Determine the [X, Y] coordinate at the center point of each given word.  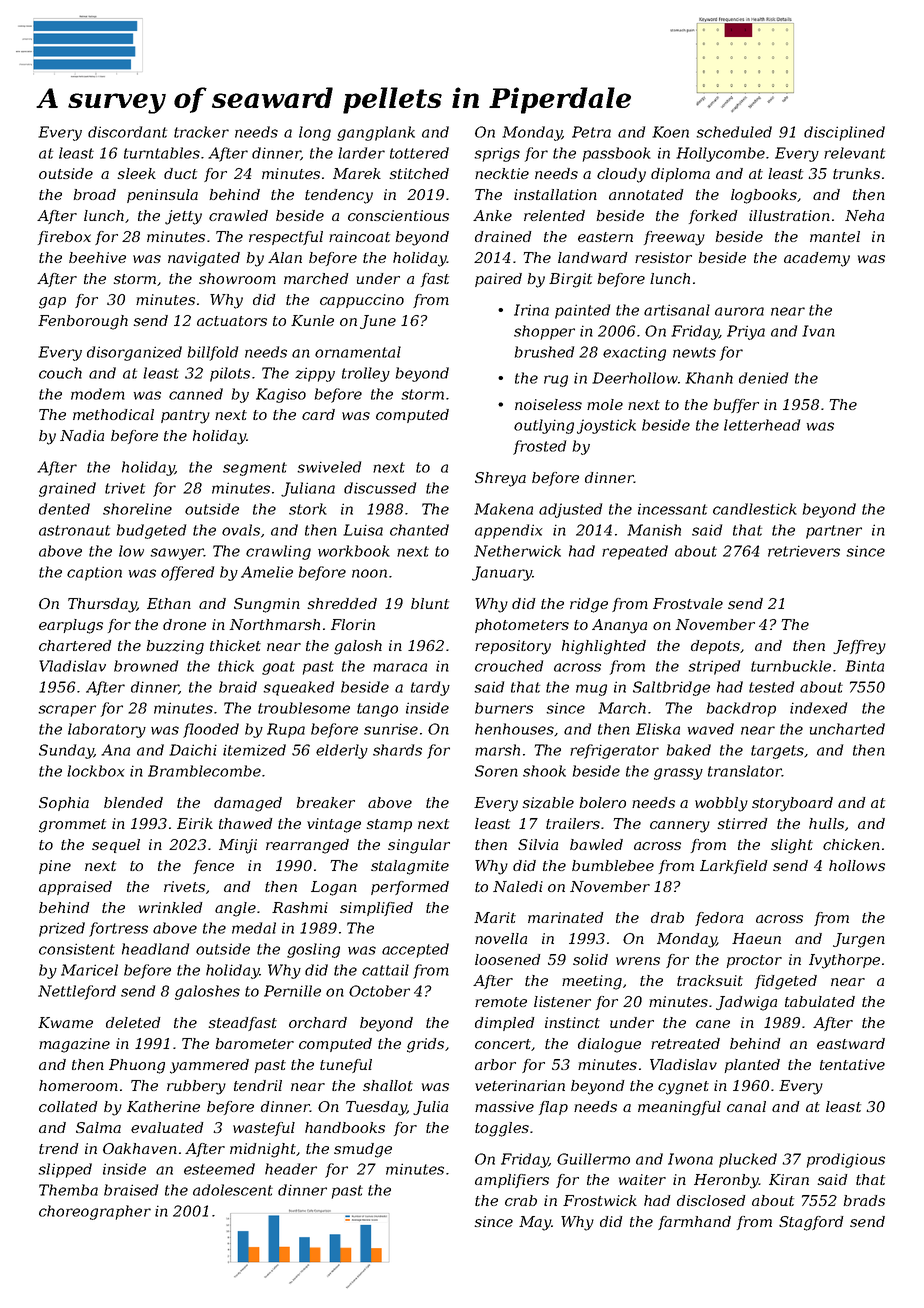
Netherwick [517, 551]
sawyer [177, 554]
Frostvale [688, 603]
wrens [638, 961]
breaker [325, 802]
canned [196, 394]
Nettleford [77, 992]
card [318, 414]
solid [590, 959]
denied [763, 378]
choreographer [95, 1212]
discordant [127, 132]
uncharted [847, 729]
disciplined [844, 133]
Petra [591, 132]
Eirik [195, 823]
